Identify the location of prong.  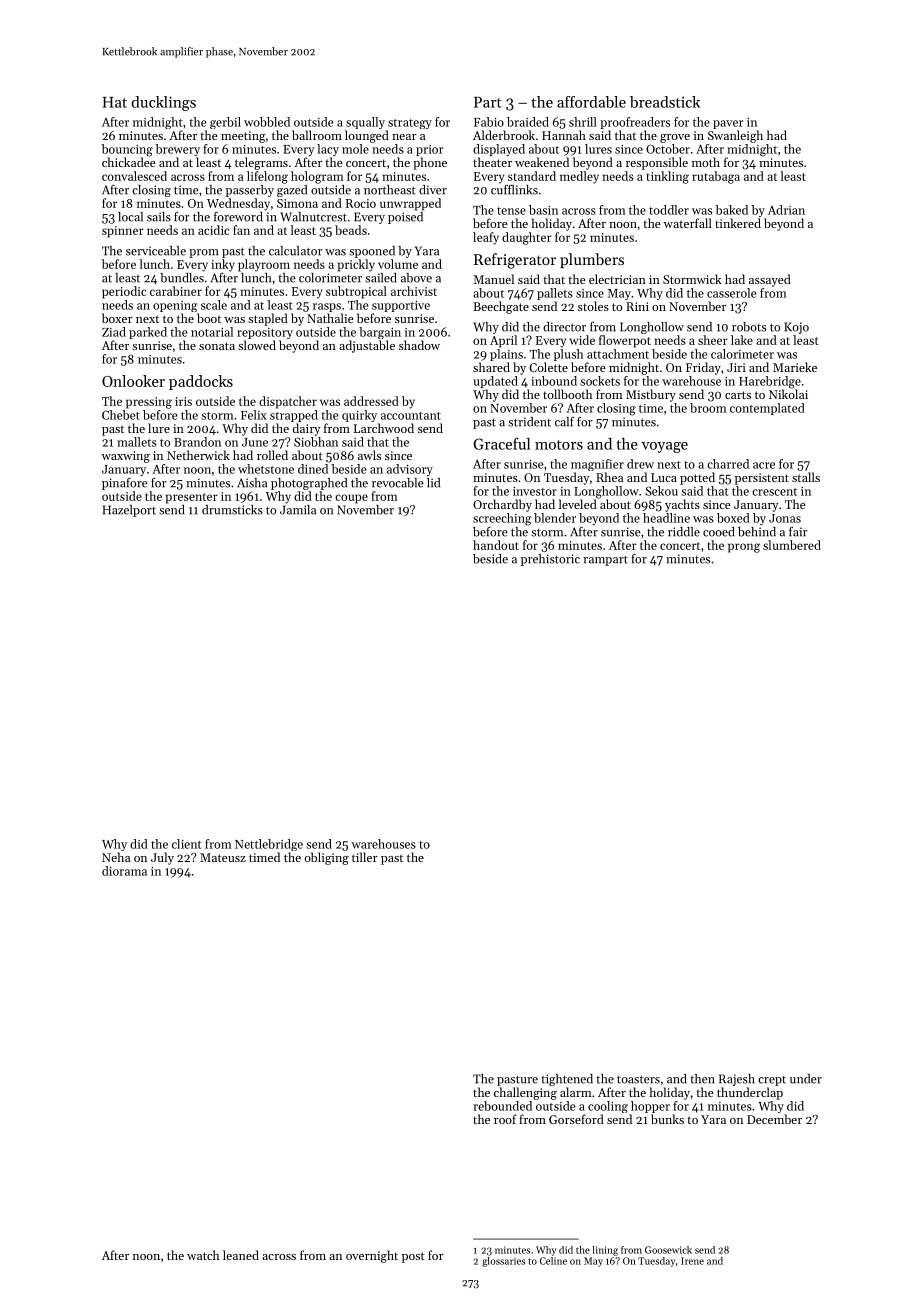
(744, 548).
